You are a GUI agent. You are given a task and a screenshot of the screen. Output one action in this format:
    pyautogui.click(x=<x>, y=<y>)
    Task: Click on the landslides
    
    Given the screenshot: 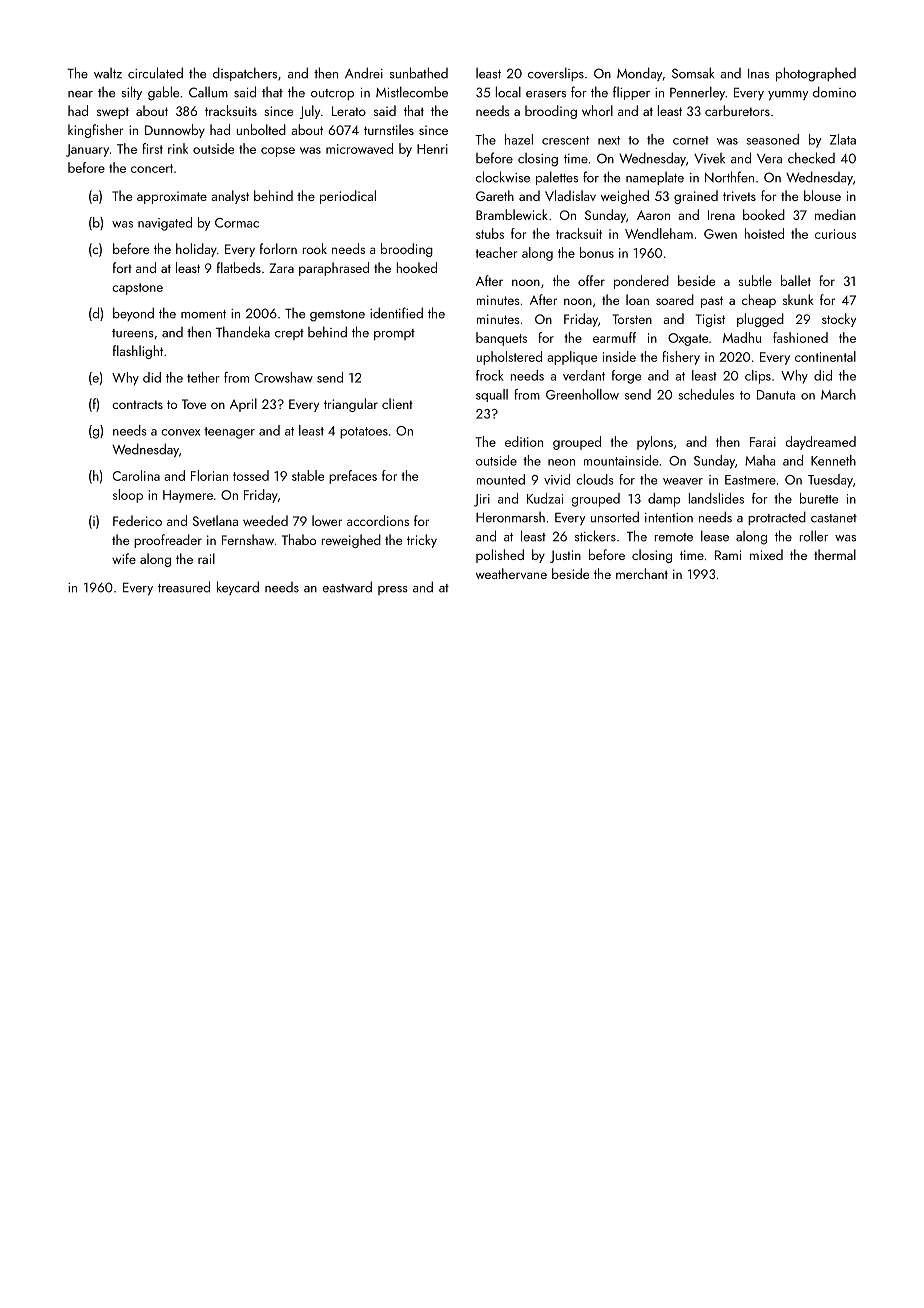 What is the action you would take?
    pyautogui.click(x=716, y=498)
